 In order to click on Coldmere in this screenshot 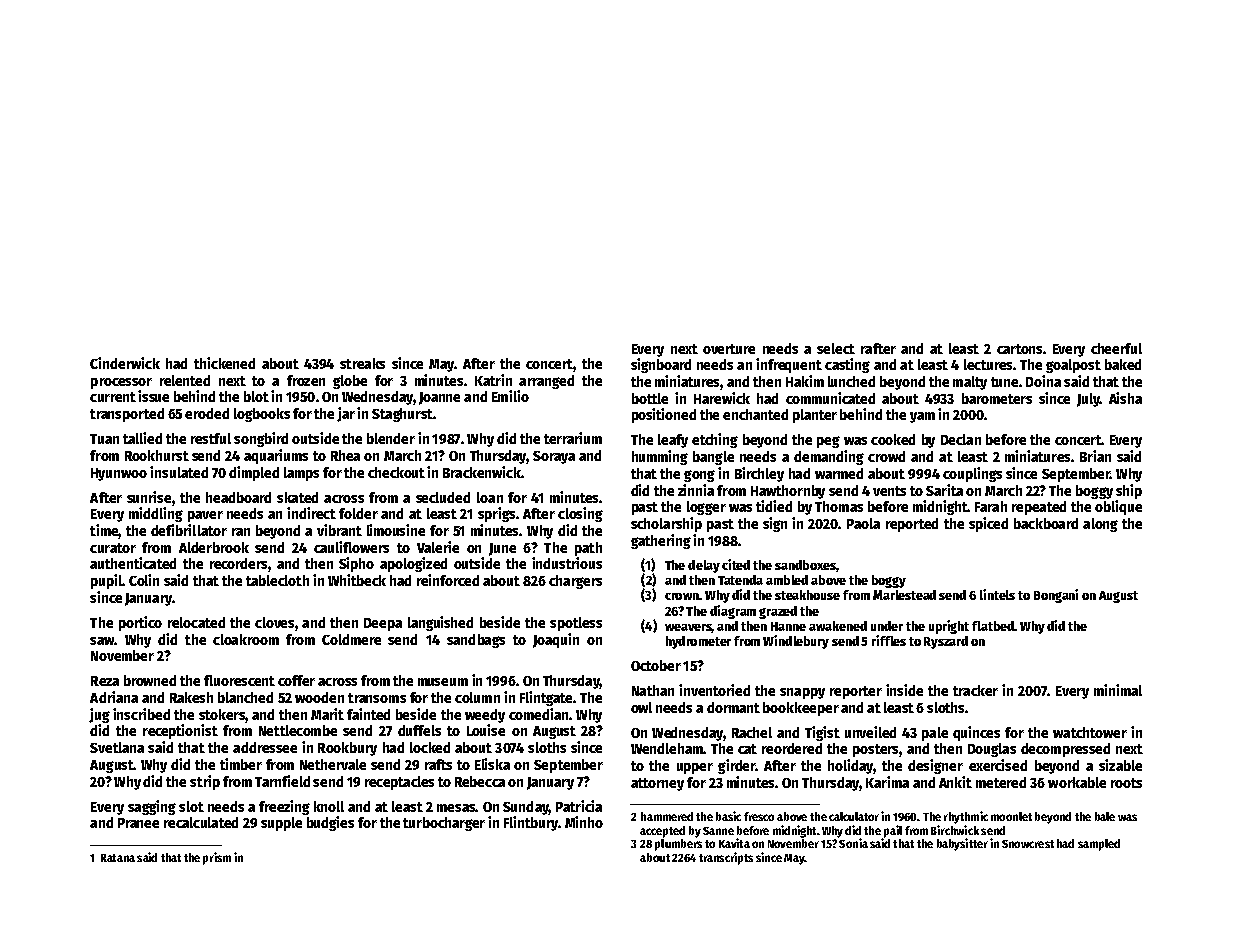, I will do `click(351, 639)`.
